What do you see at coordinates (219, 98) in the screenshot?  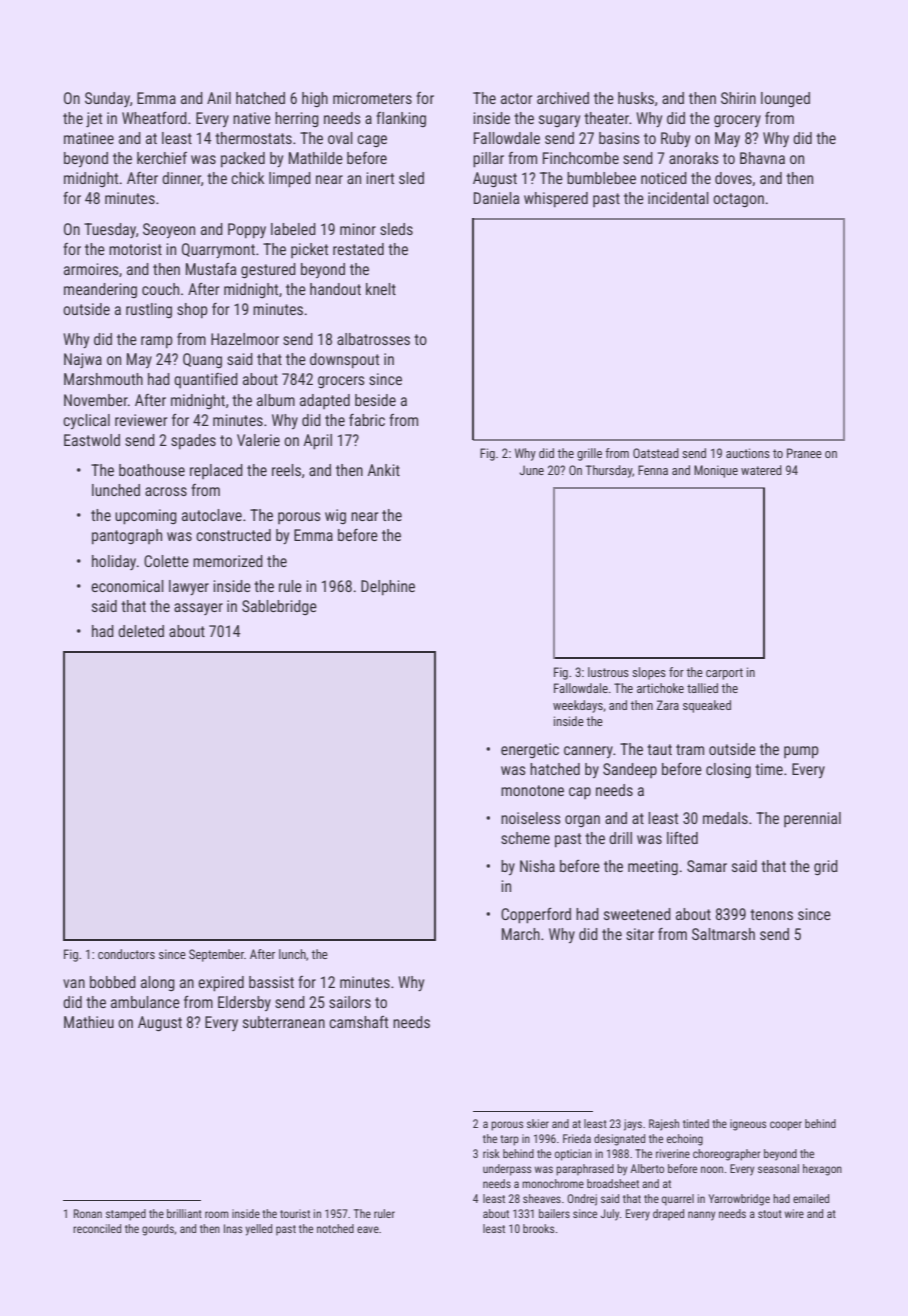 I see `Anil` at bounding box center [219, 98].
